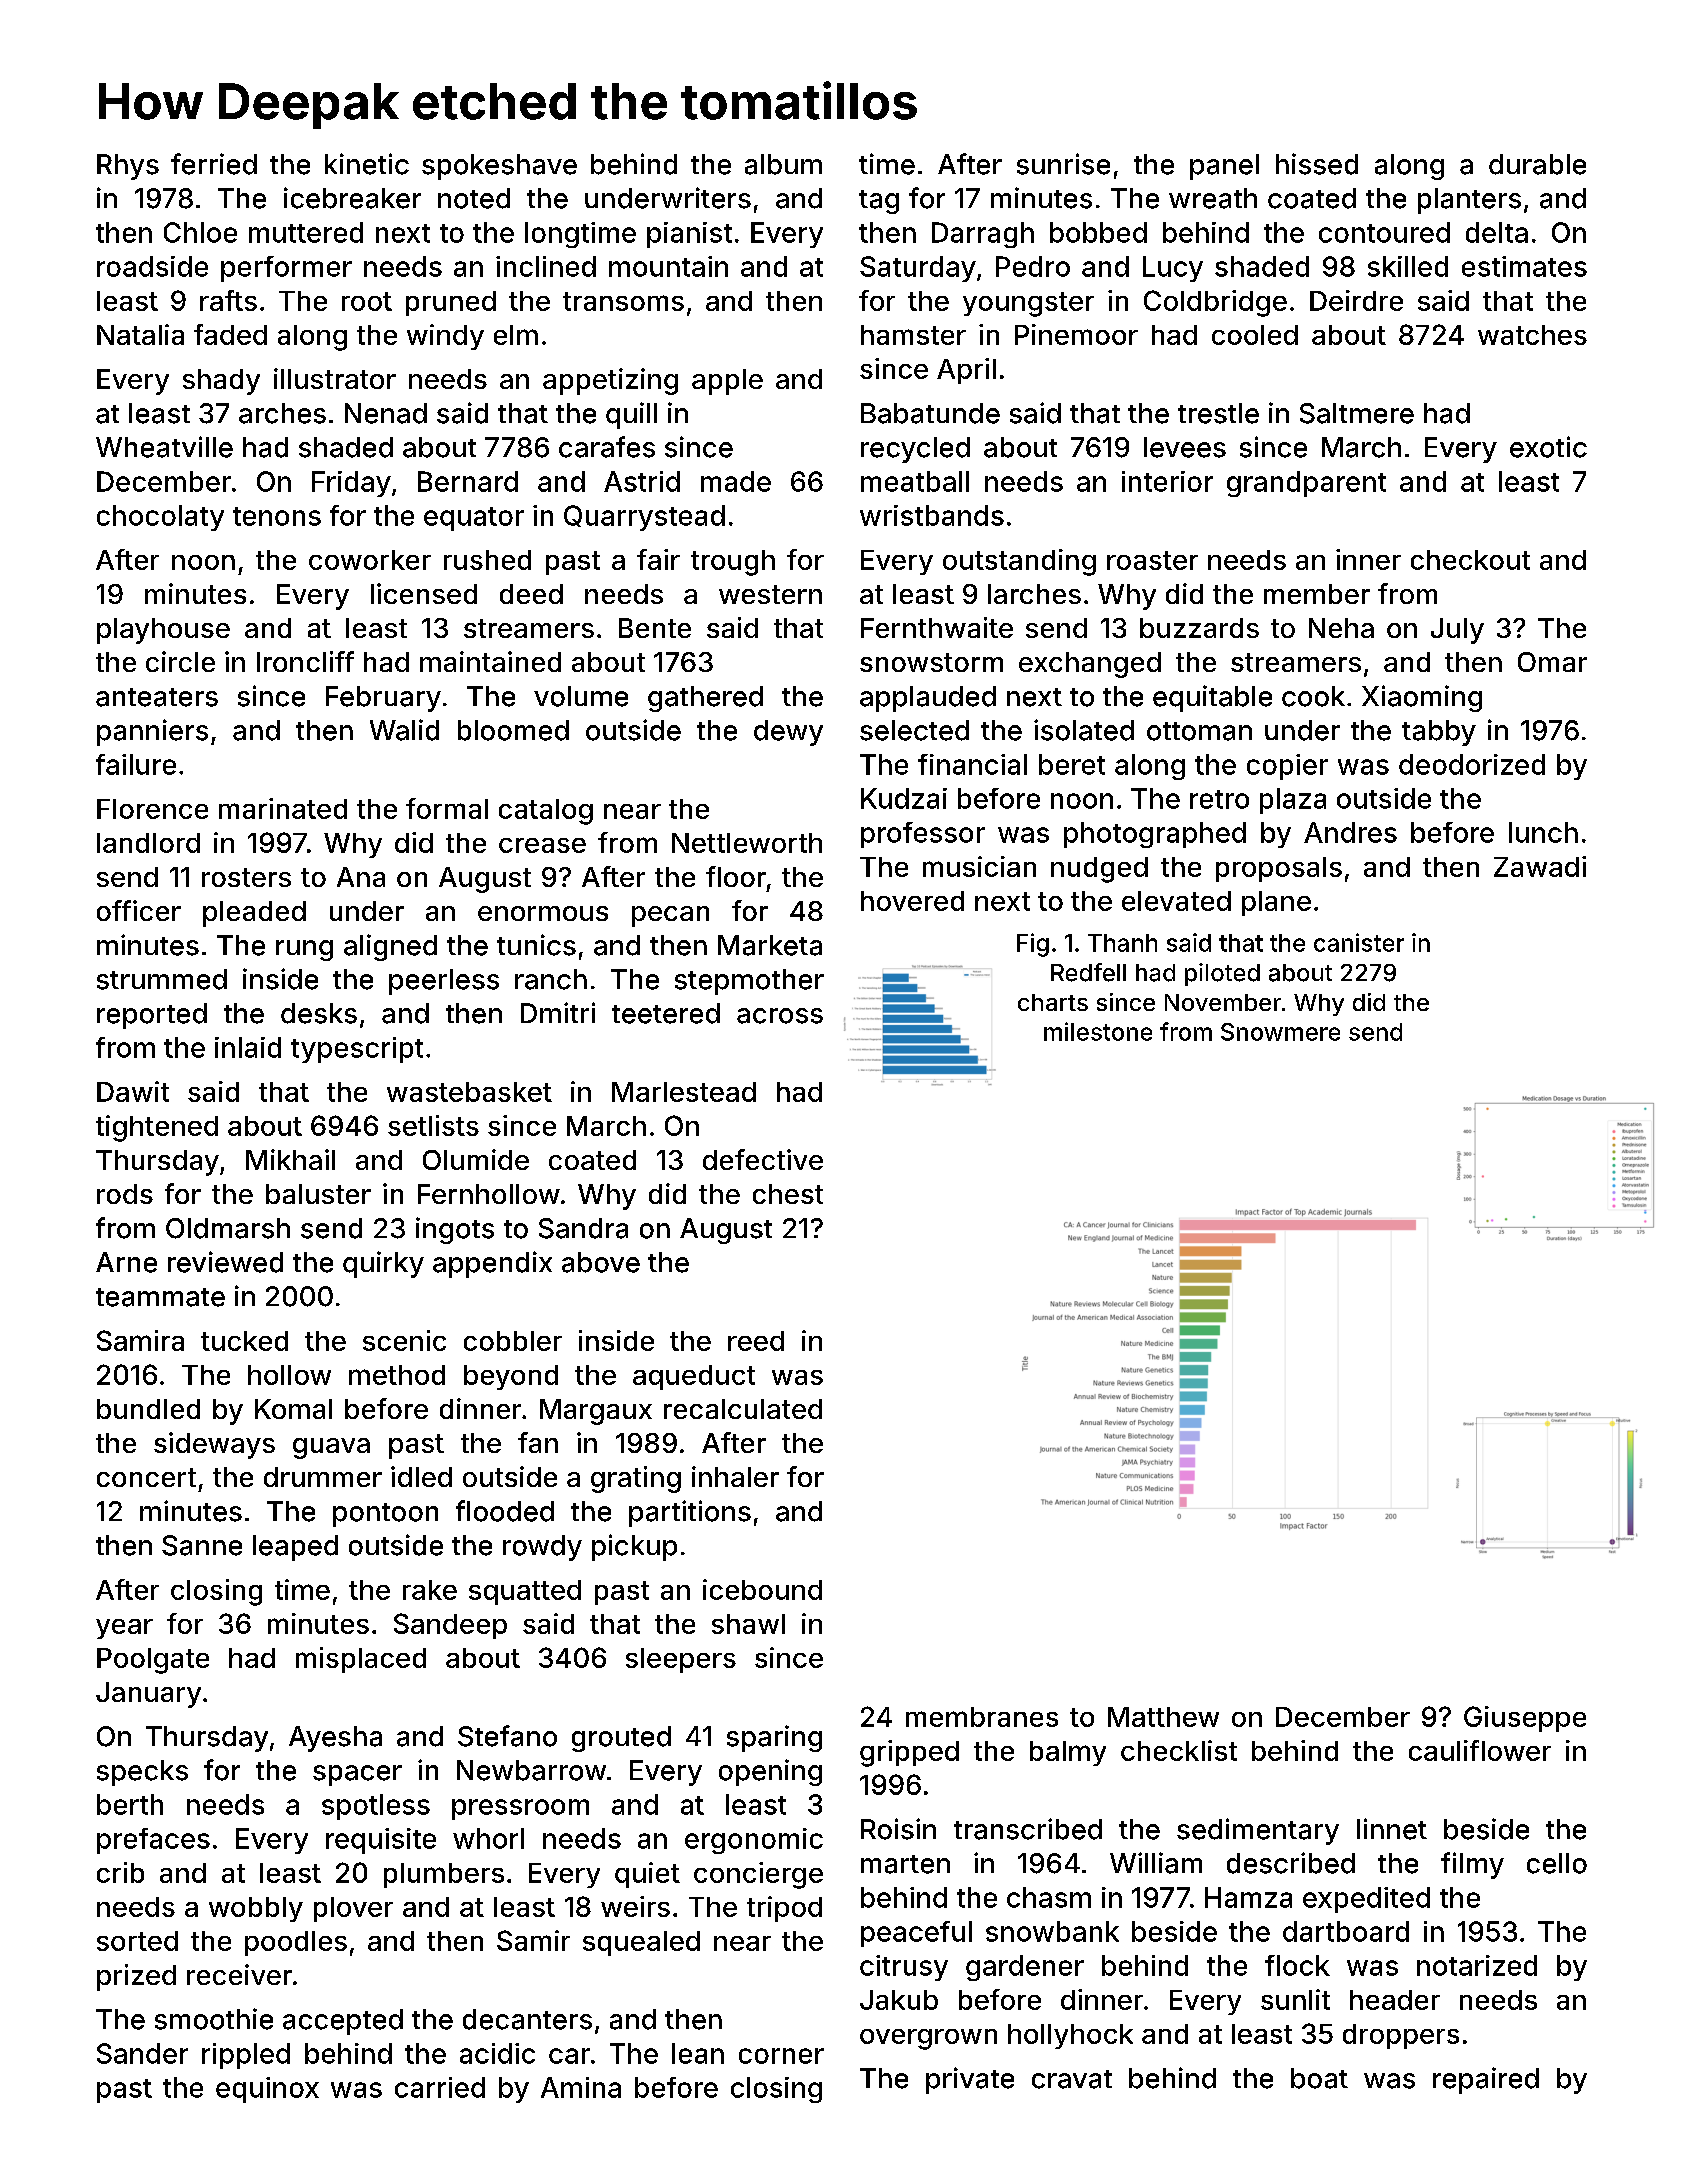  Describe the element at coordinates (1552, 662) in the screenshot. I see `Omar` at that location.
